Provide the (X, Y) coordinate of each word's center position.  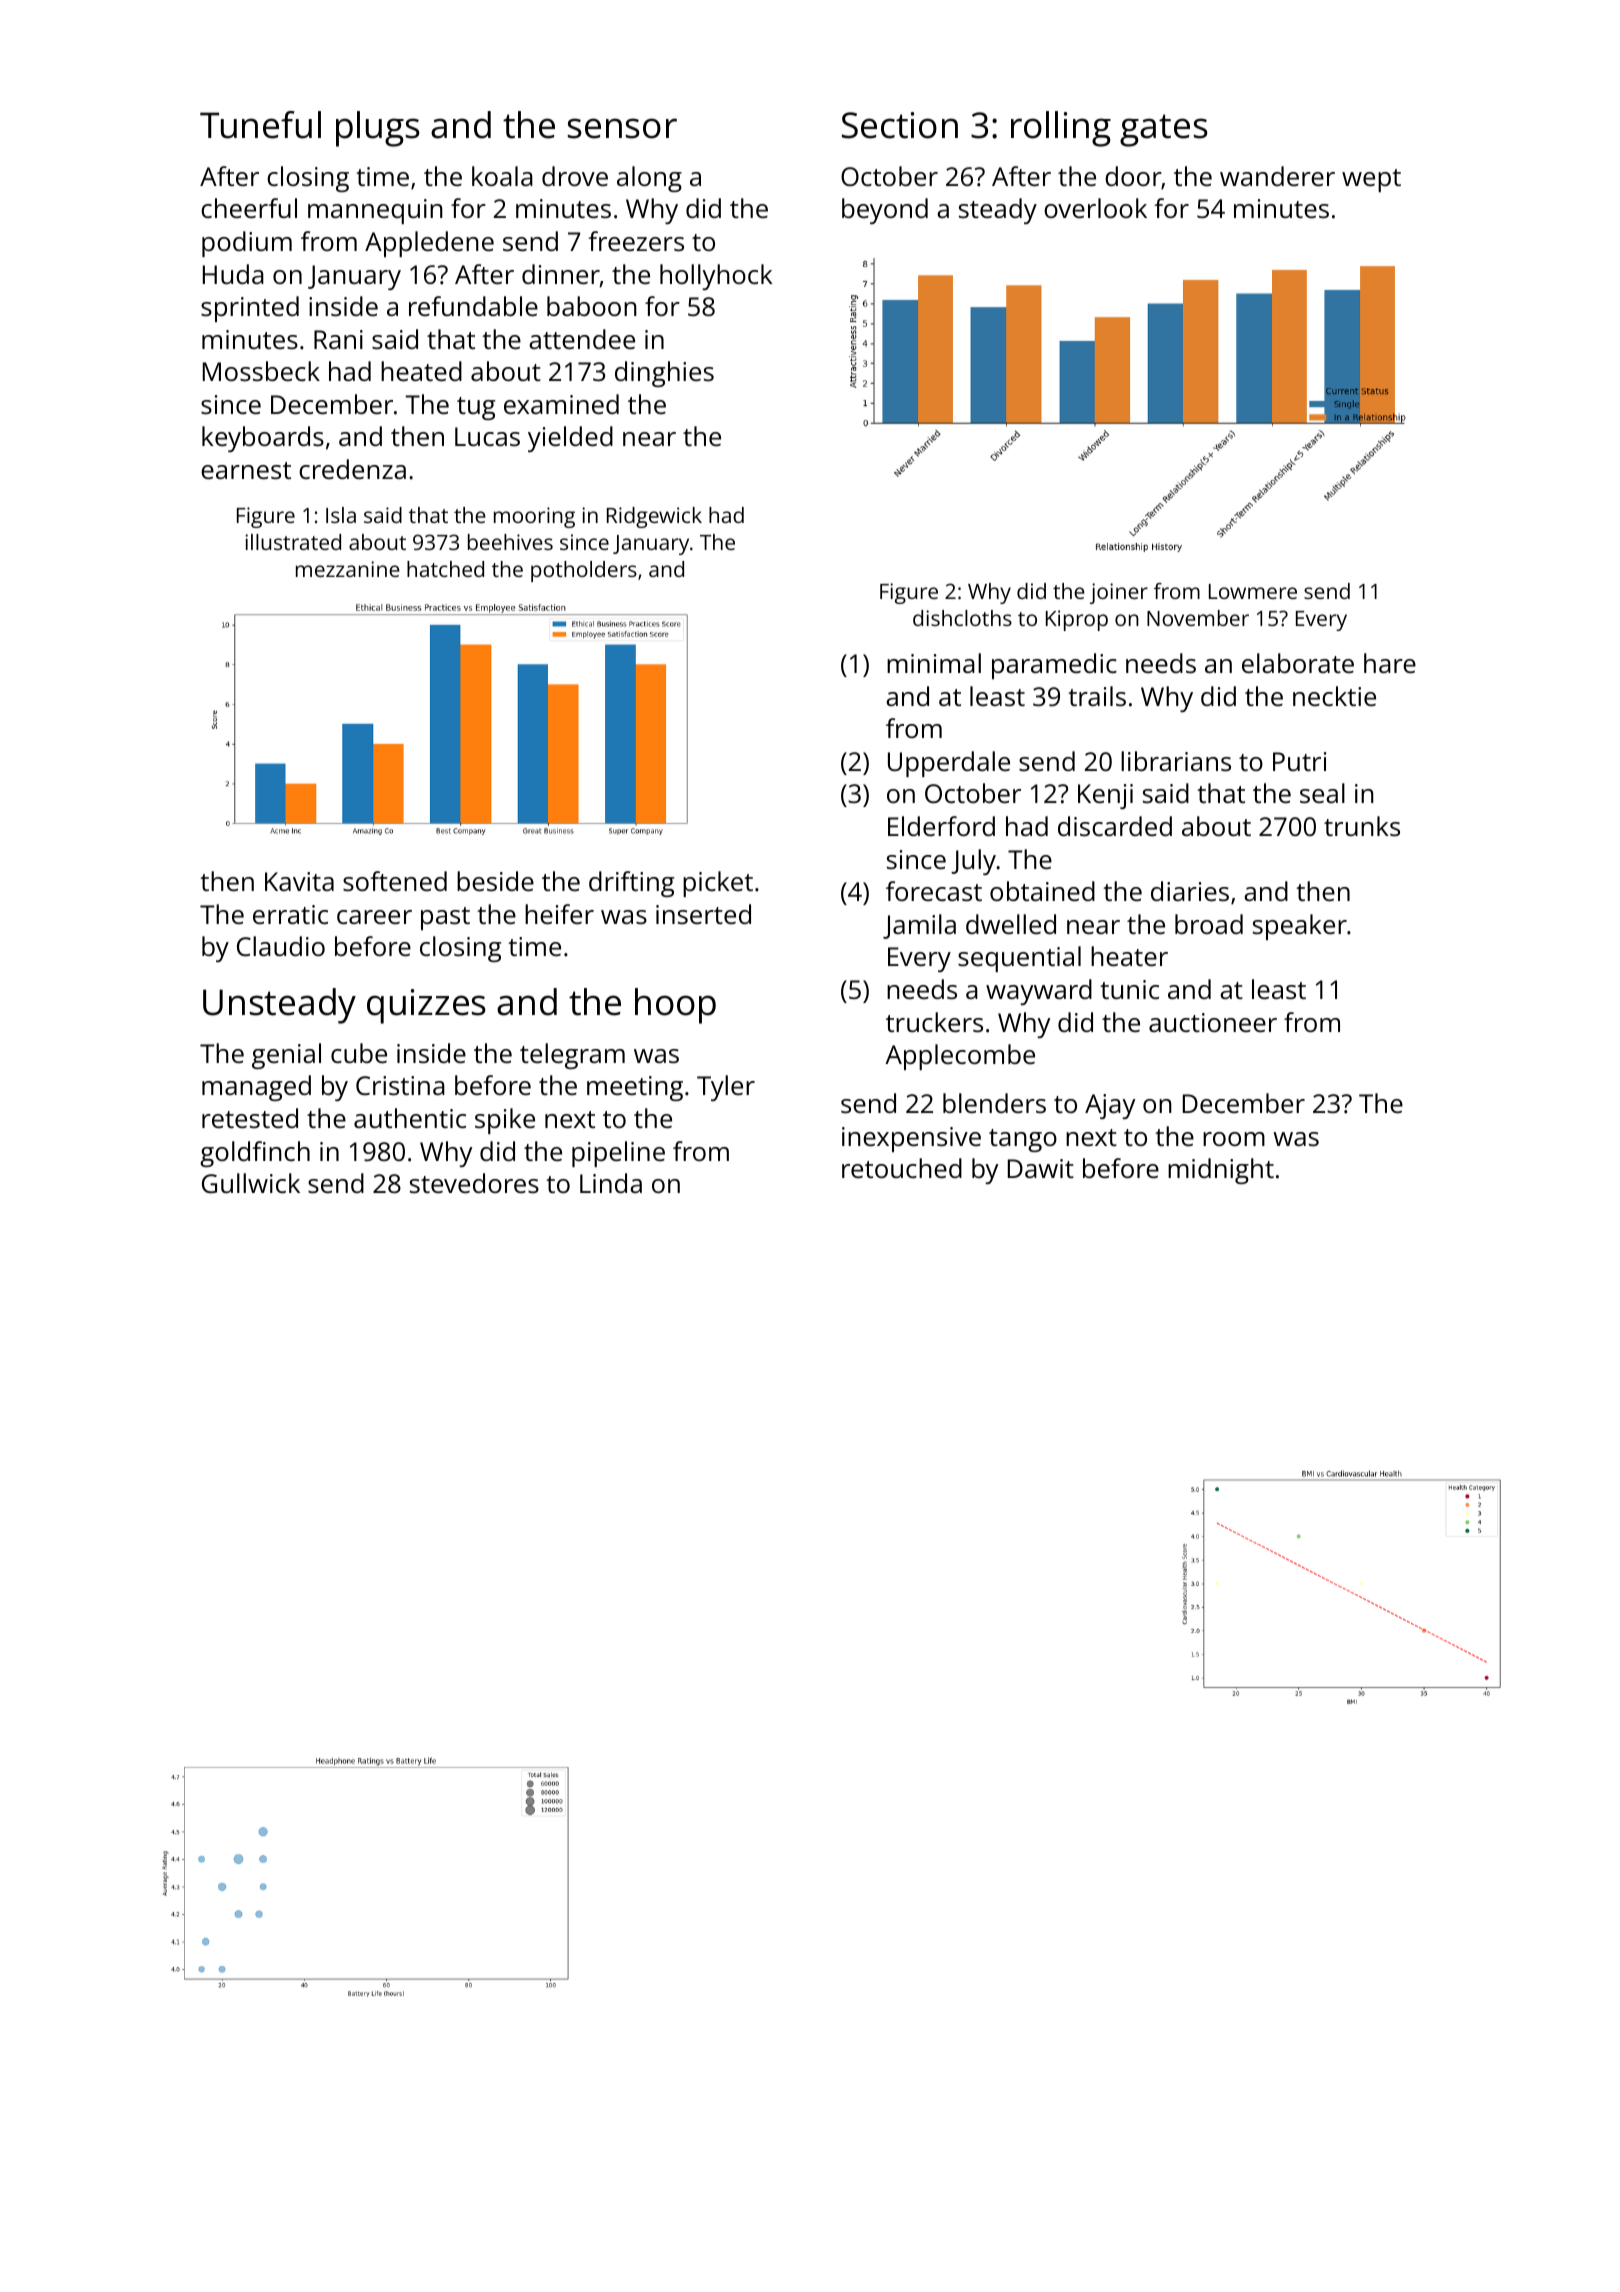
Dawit (1041, 1168)
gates (1164, 130)
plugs (378, 129)
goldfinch (255, 1154)
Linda (611, 1183)
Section (900, 125)
